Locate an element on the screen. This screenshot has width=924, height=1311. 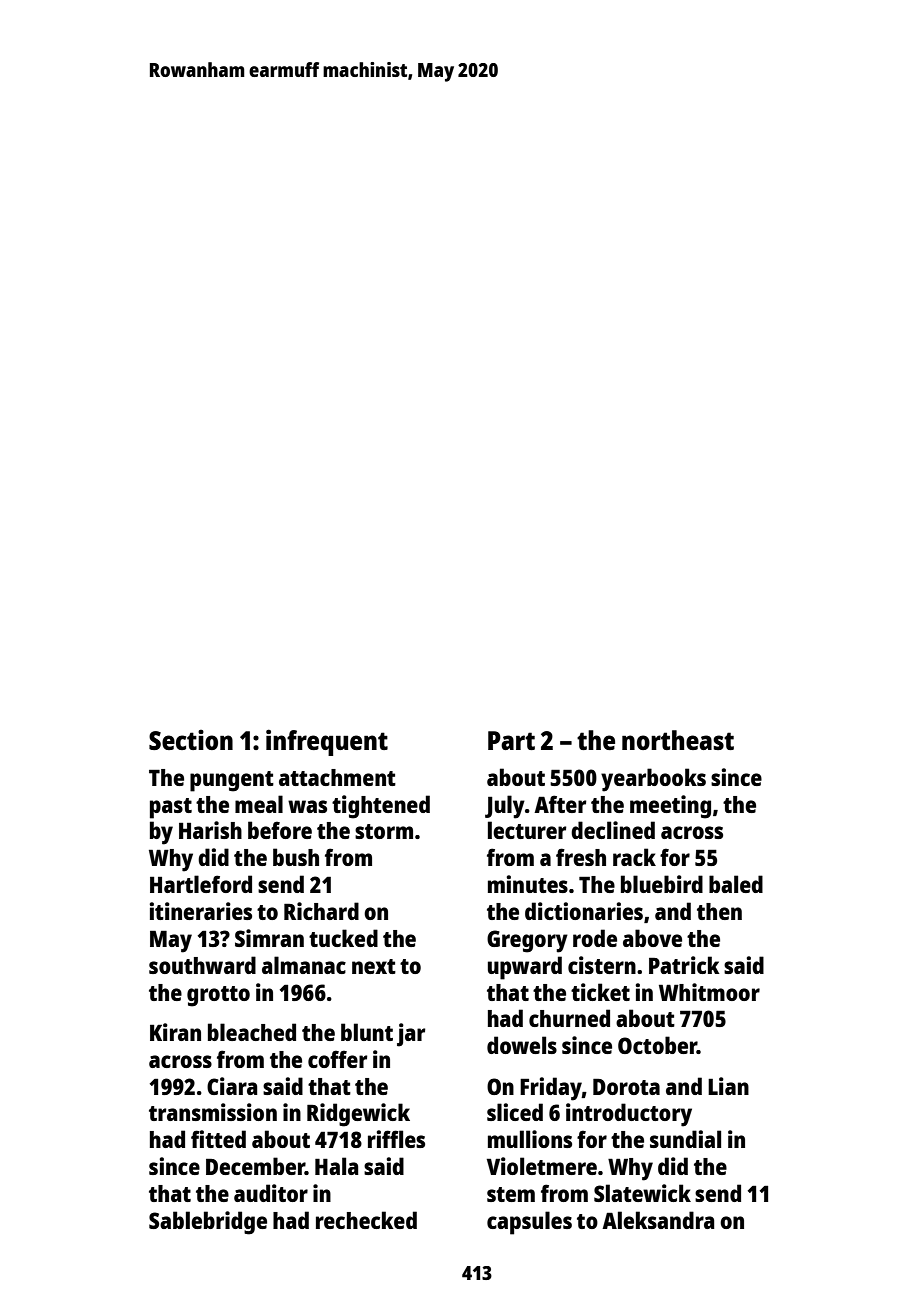
Section is located at coordinates (191, 740).
